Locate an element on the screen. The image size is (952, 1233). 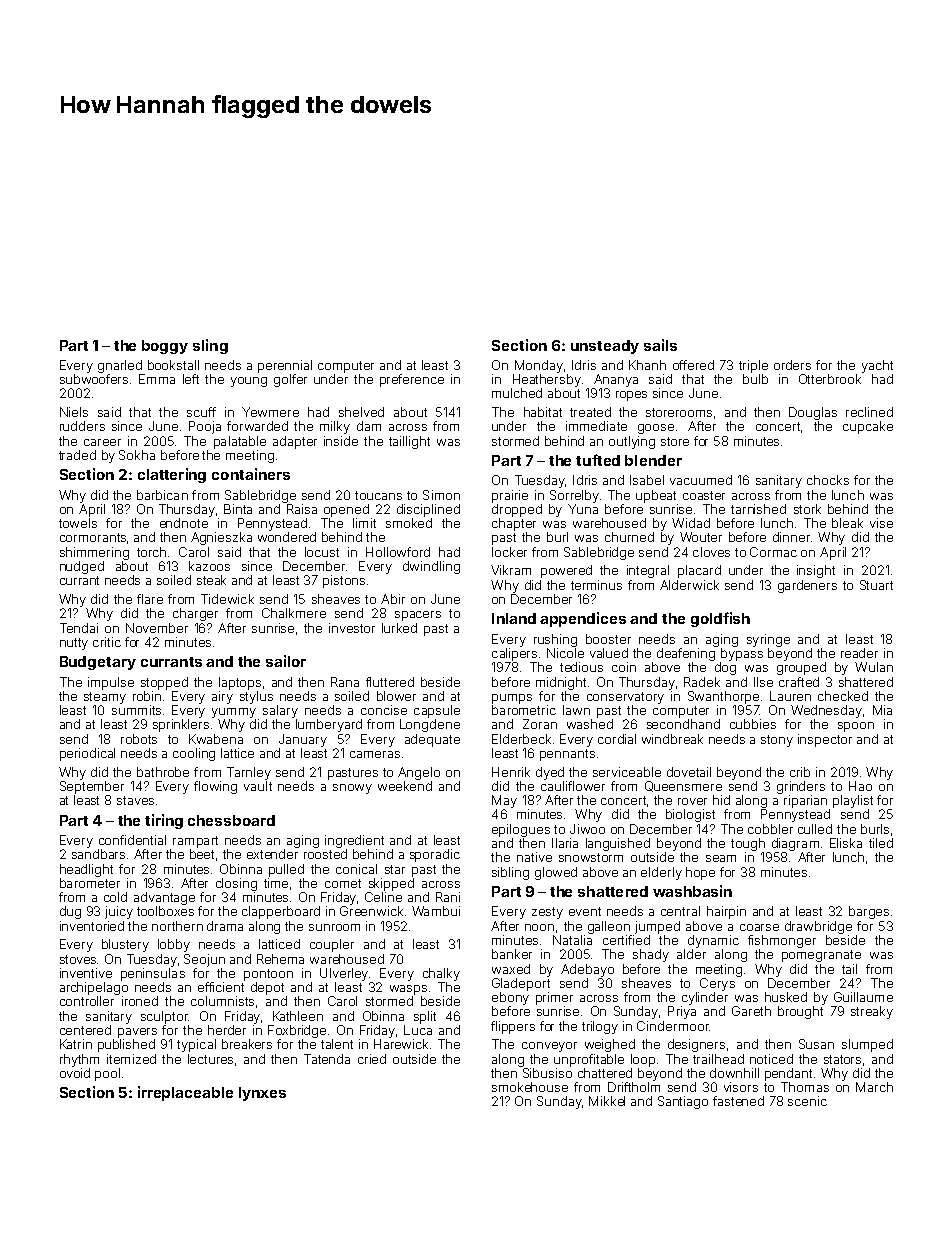
booster is located at coordinates (608, 639).
